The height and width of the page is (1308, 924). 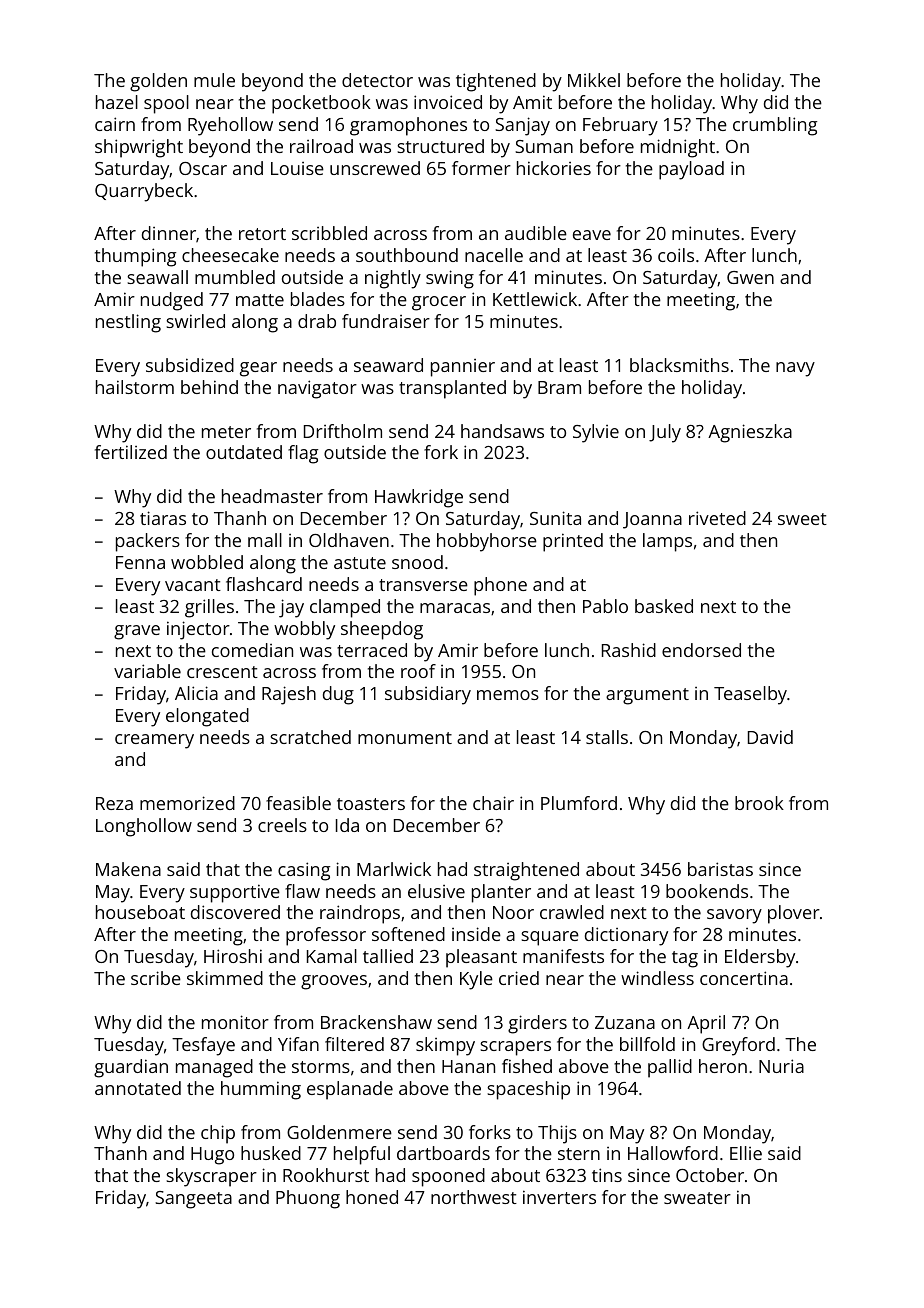 I want to click on mule, so click(x=214, y=80).
